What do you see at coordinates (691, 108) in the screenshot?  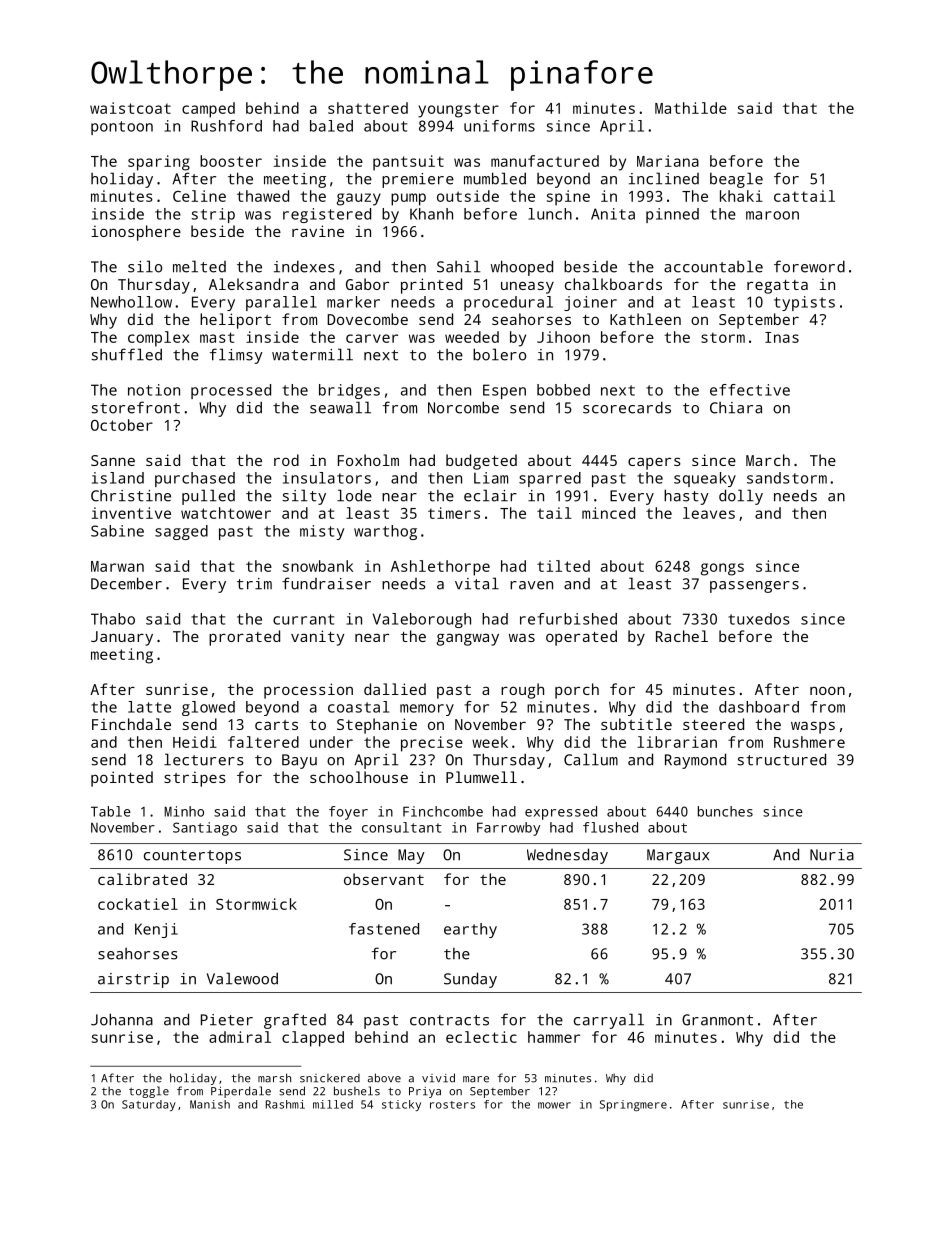 I see `Mathilde` at bounding box center [691, 108].
